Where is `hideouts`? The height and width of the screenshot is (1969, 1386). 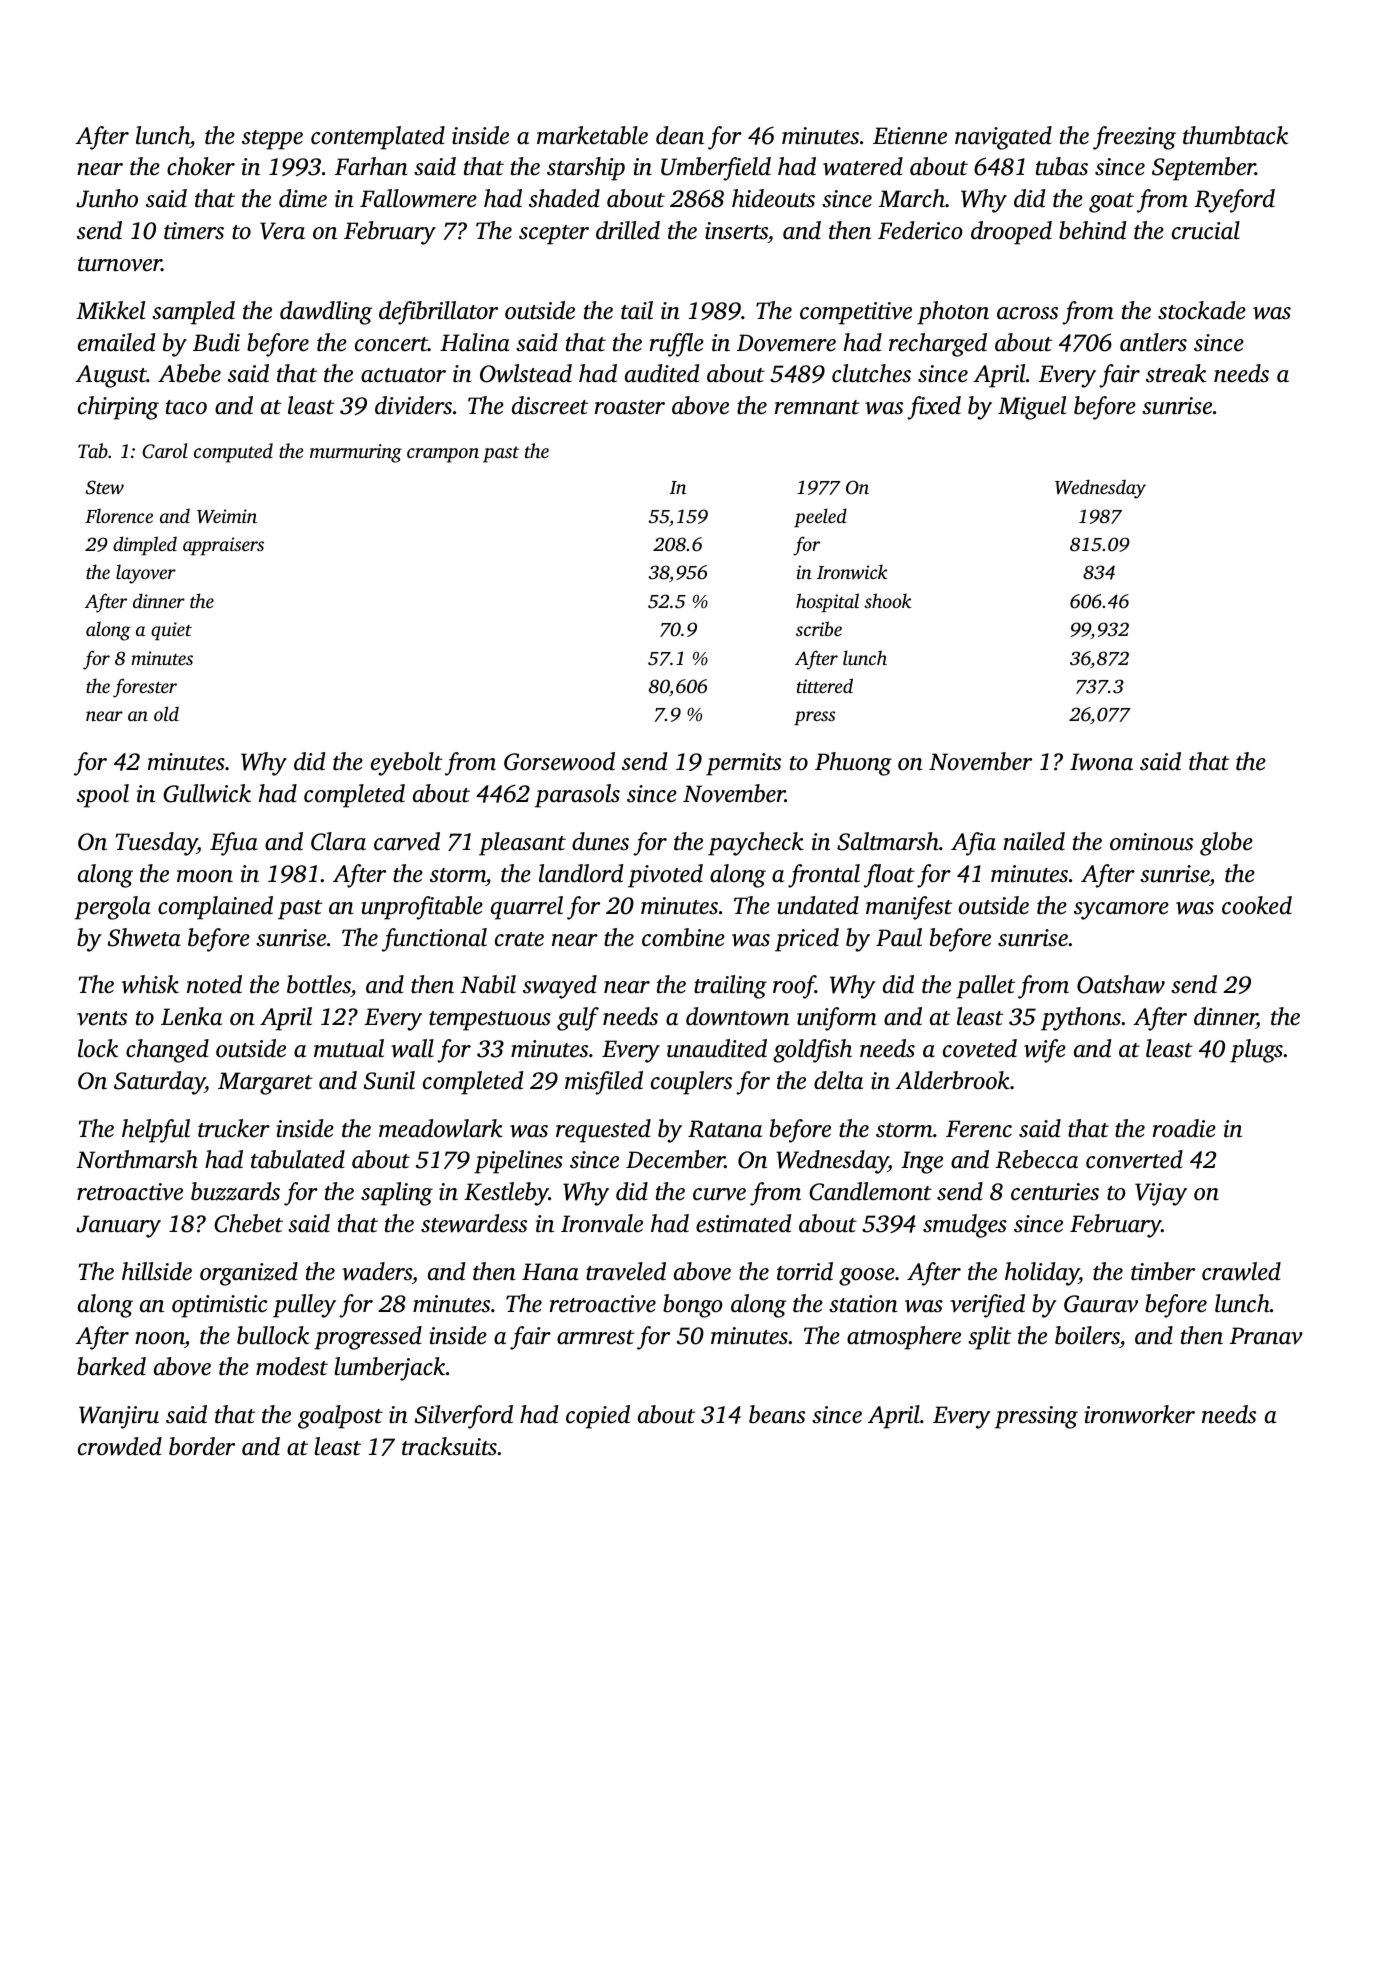
hideouts is located at coordinates (773, 198).
